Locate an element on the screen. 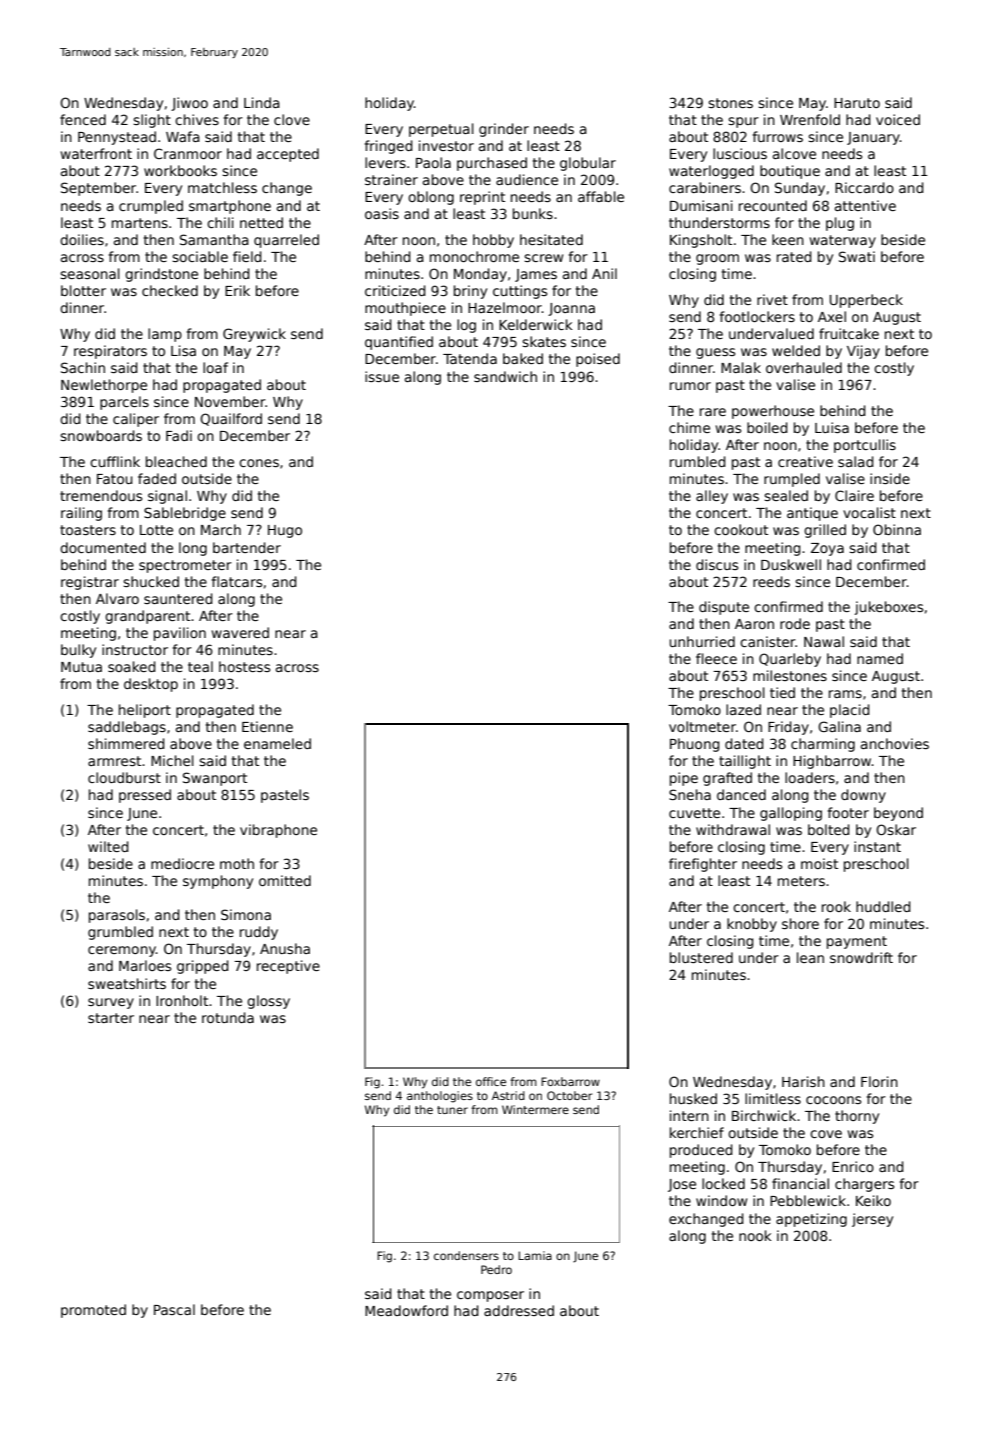 This screenshot has height=1438, width=993. grinder is located at coordinates (504, 130).
